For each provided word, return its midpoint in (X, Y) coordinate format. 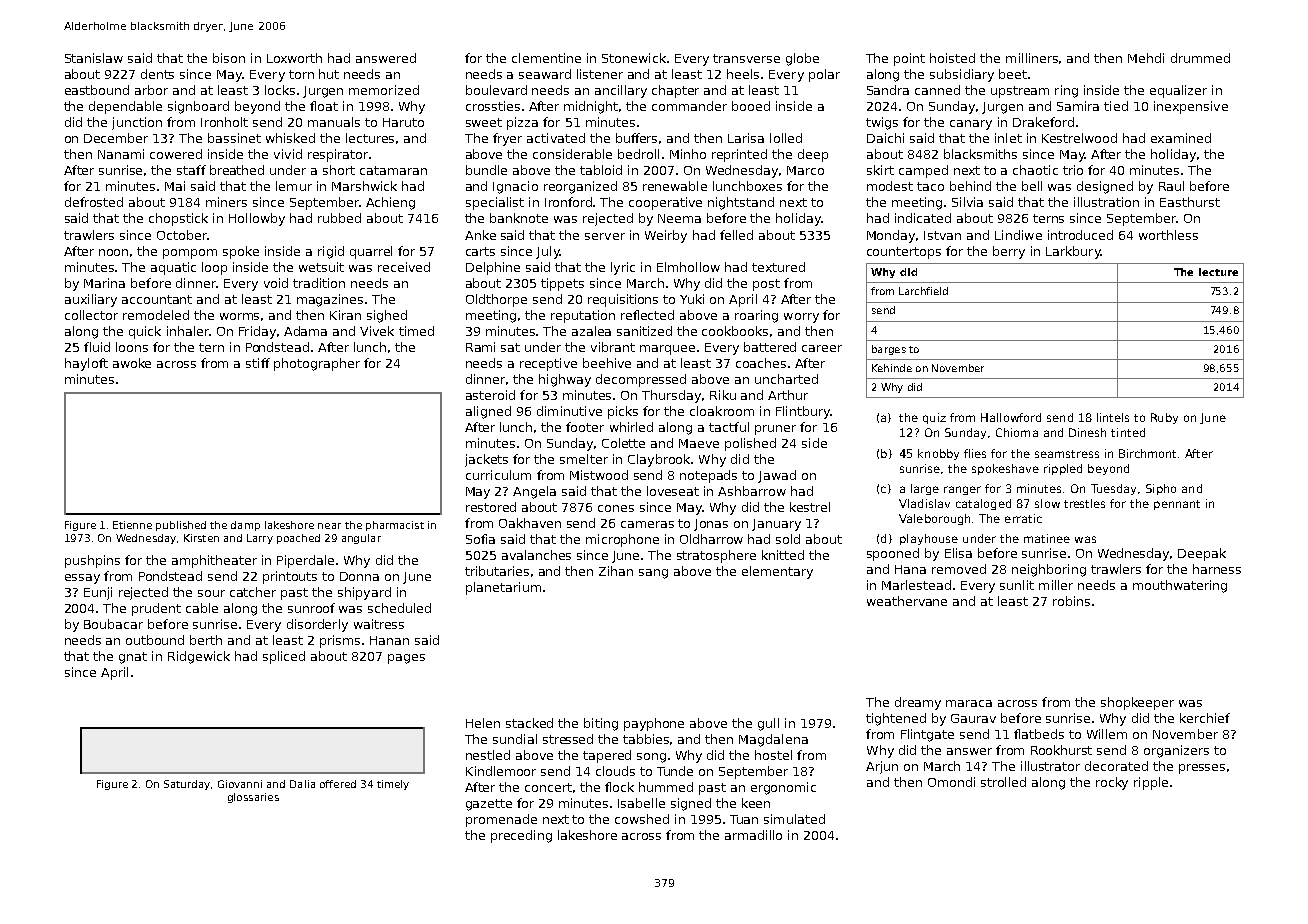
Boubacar (113, 624)
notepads (708, 476)
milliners (1032, 58)
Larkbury (1073, 252)
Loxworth (294, 58)
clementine (546, 58)
